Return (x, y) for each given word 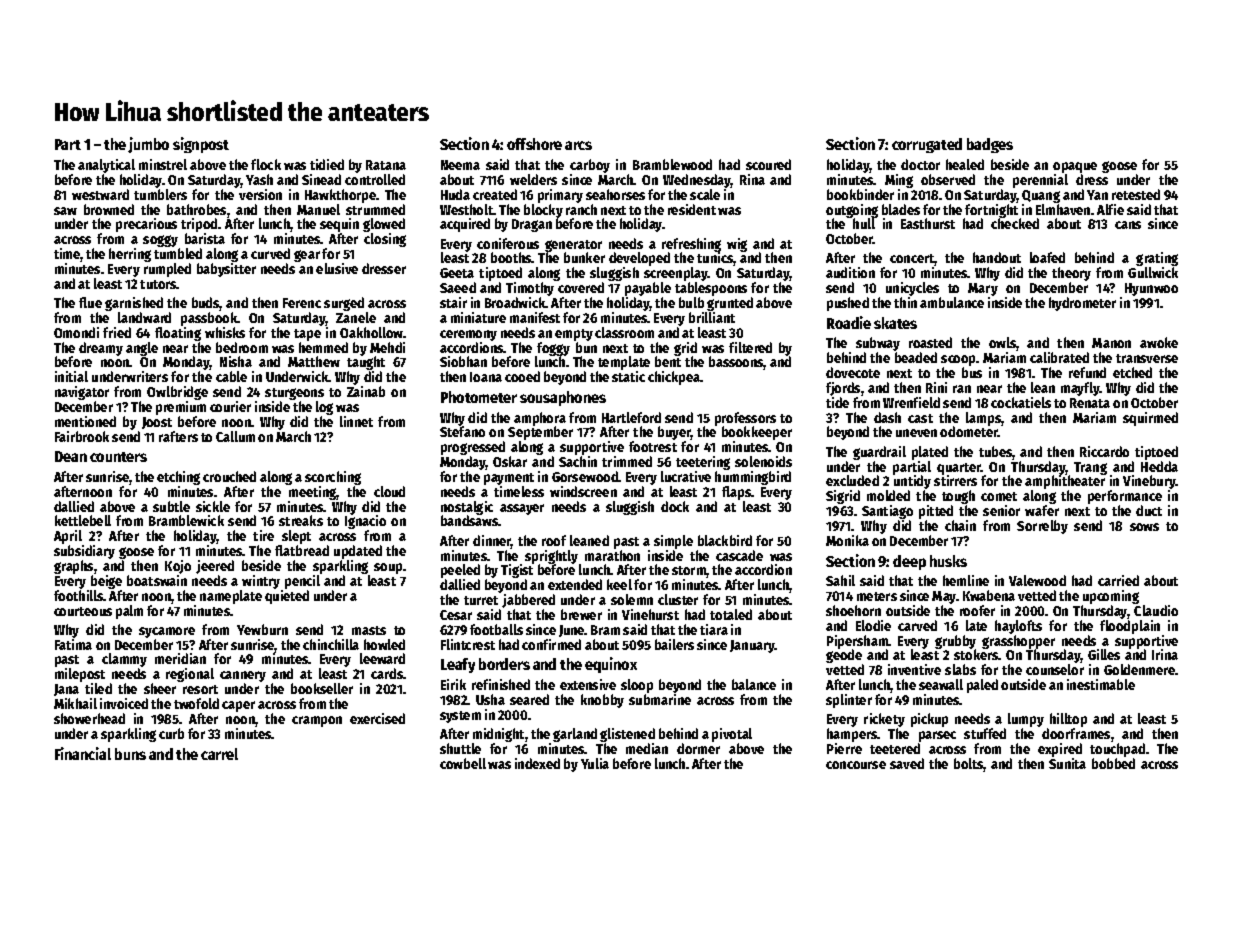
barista (205, 238)
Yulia (595, 763)
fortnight (991, 211)
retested (1136, 194)
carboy (590, 166)
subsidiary (84, 552)
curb (171, 733)
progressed (473, 448)
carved (917, 625)
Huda (455, 194)
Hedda (1159, 466)
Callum (235, 436)
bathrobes (196, 209)
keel (619, 584)
